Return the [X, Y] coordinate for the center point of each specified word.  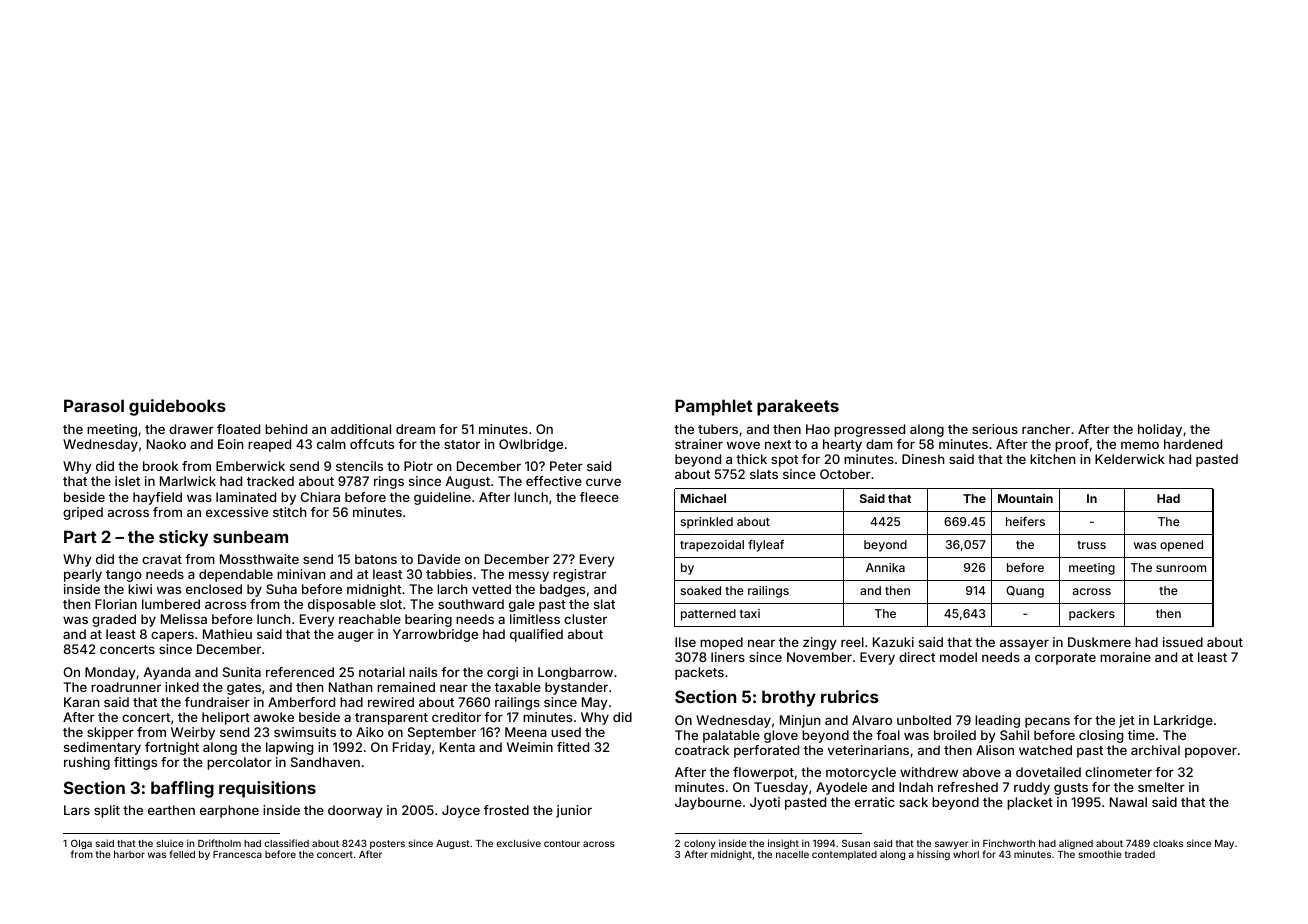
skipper [110, 733]
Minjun [800, 721]
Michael [703, 498]
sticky [183, 538]
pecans [1047, 722]
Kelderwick [1130, 459]
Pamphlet [714, 407]
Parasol [94, 405]
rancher [1046, 429]
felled [182, 854]
